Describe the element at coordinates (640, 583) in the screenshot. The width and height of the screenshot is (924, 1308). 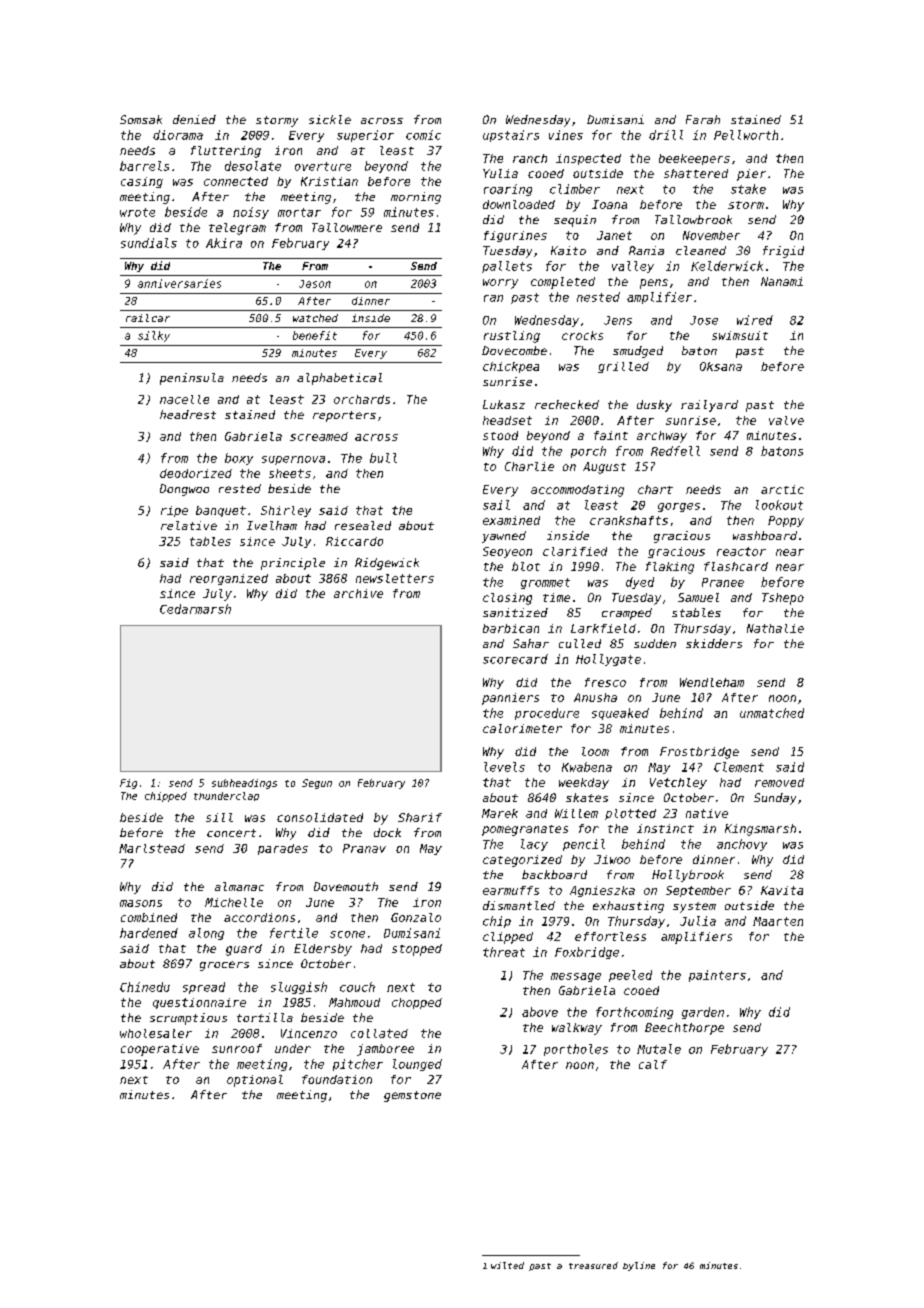
I see `dyed` at that location.
